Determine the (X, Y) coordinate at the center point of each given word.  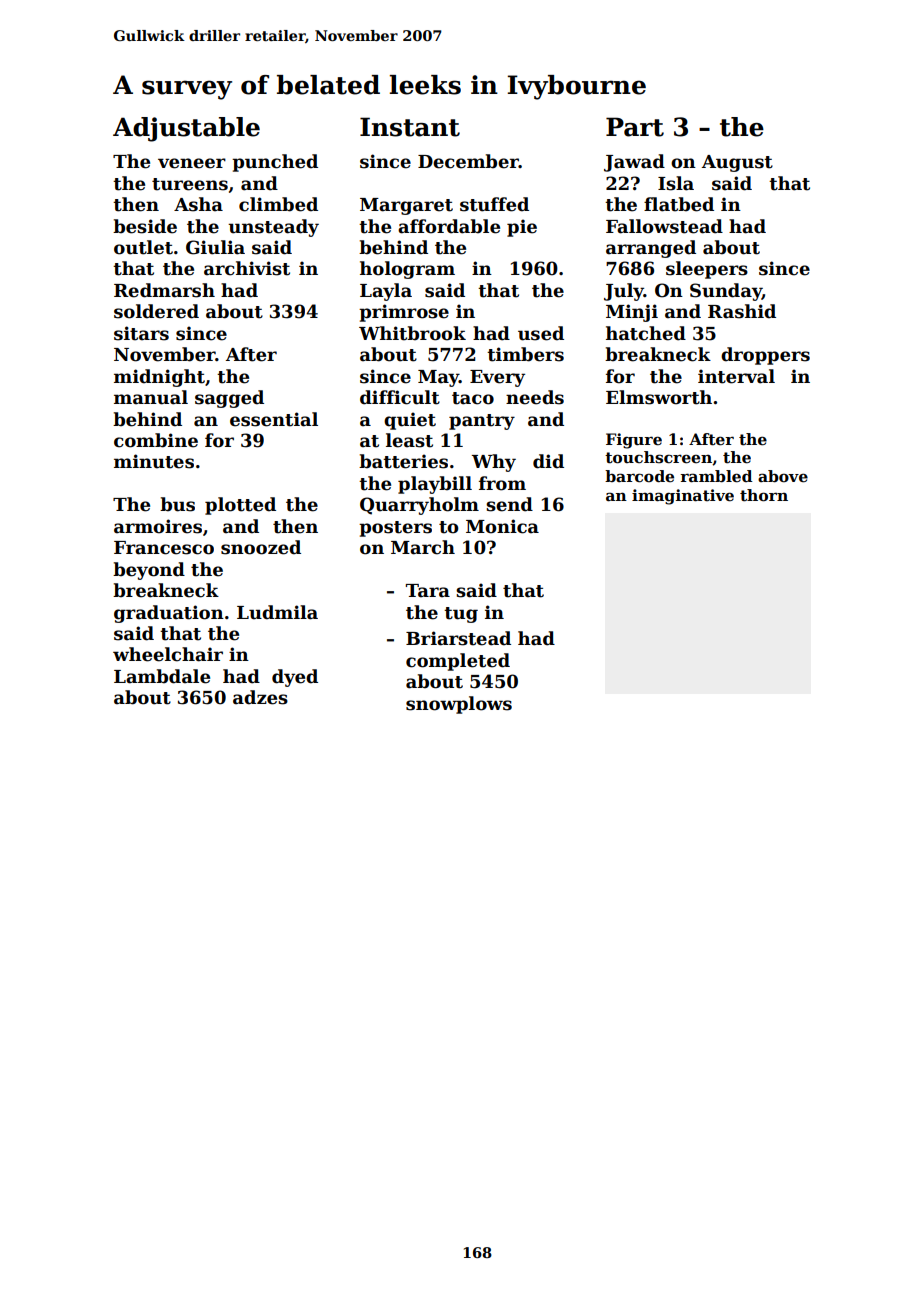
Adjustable (186, 129)
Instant (410, 127)
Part (635, 127)
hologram (407, 270)
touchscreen (658, 457)
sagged (229, 399)
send (509, 504)
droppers (765, 356)
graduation (169, 614)
